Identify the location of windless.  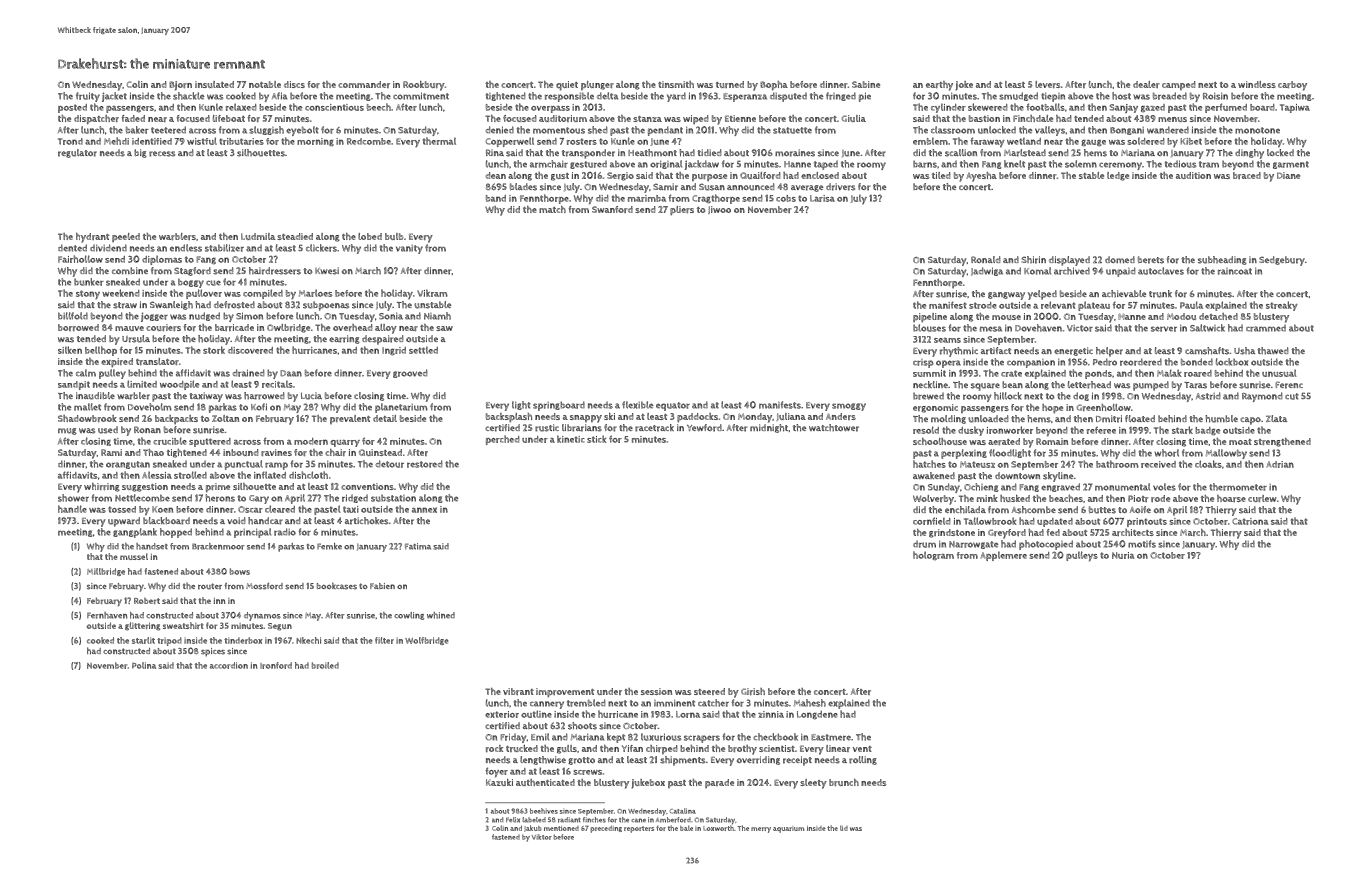
(1257, 84).
